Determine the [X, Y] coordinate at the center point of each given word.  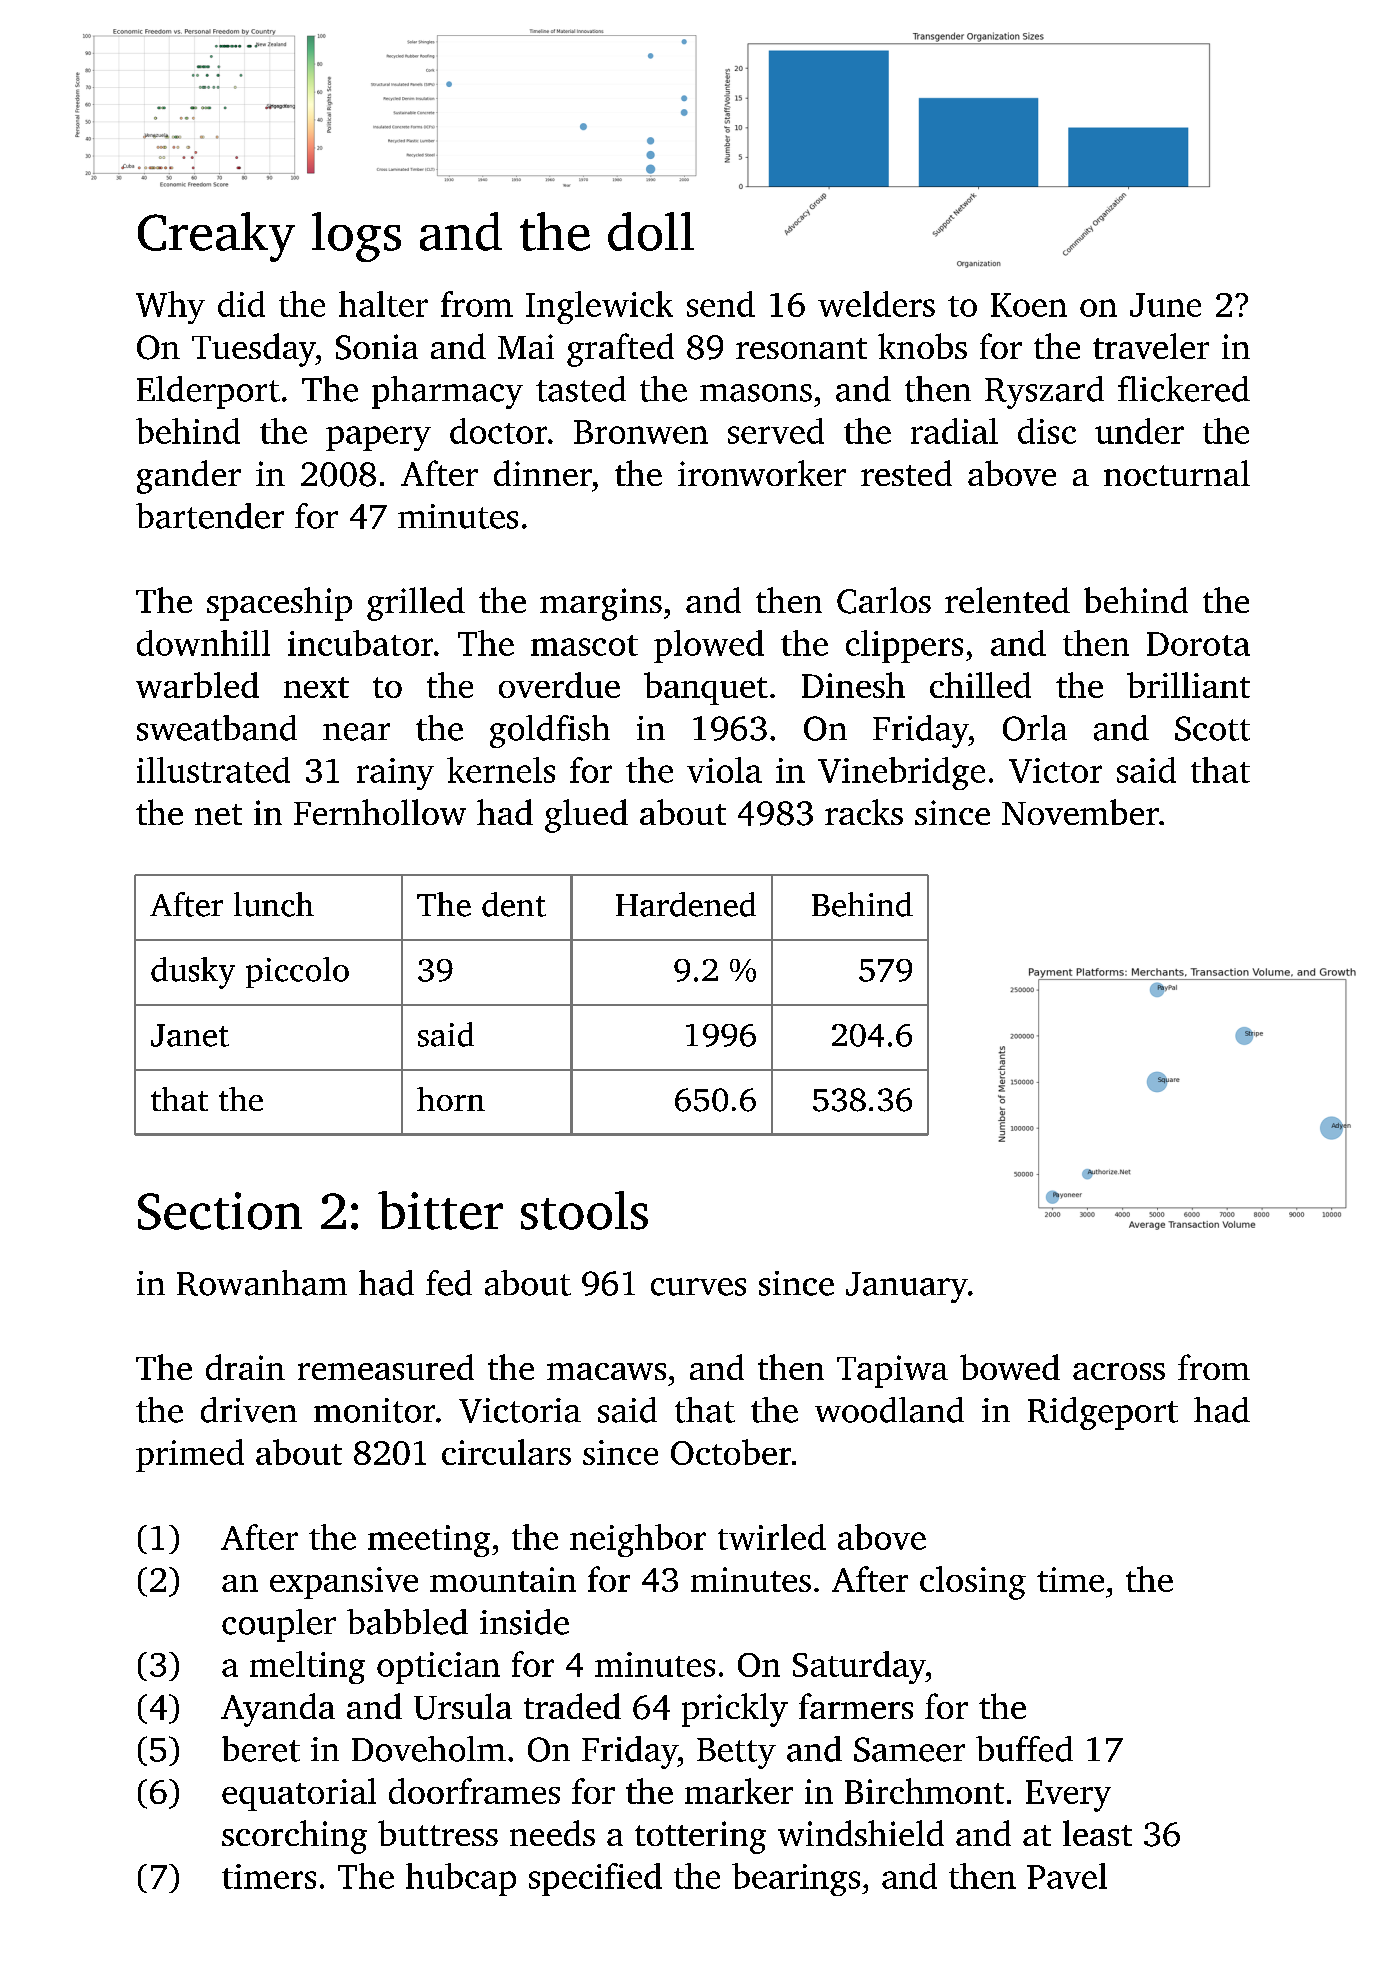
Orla [1035, 728]
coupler [279, 1625]
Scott [1212, 728]
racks [864, 812]
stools [584, 1210]
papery [378, 438]
